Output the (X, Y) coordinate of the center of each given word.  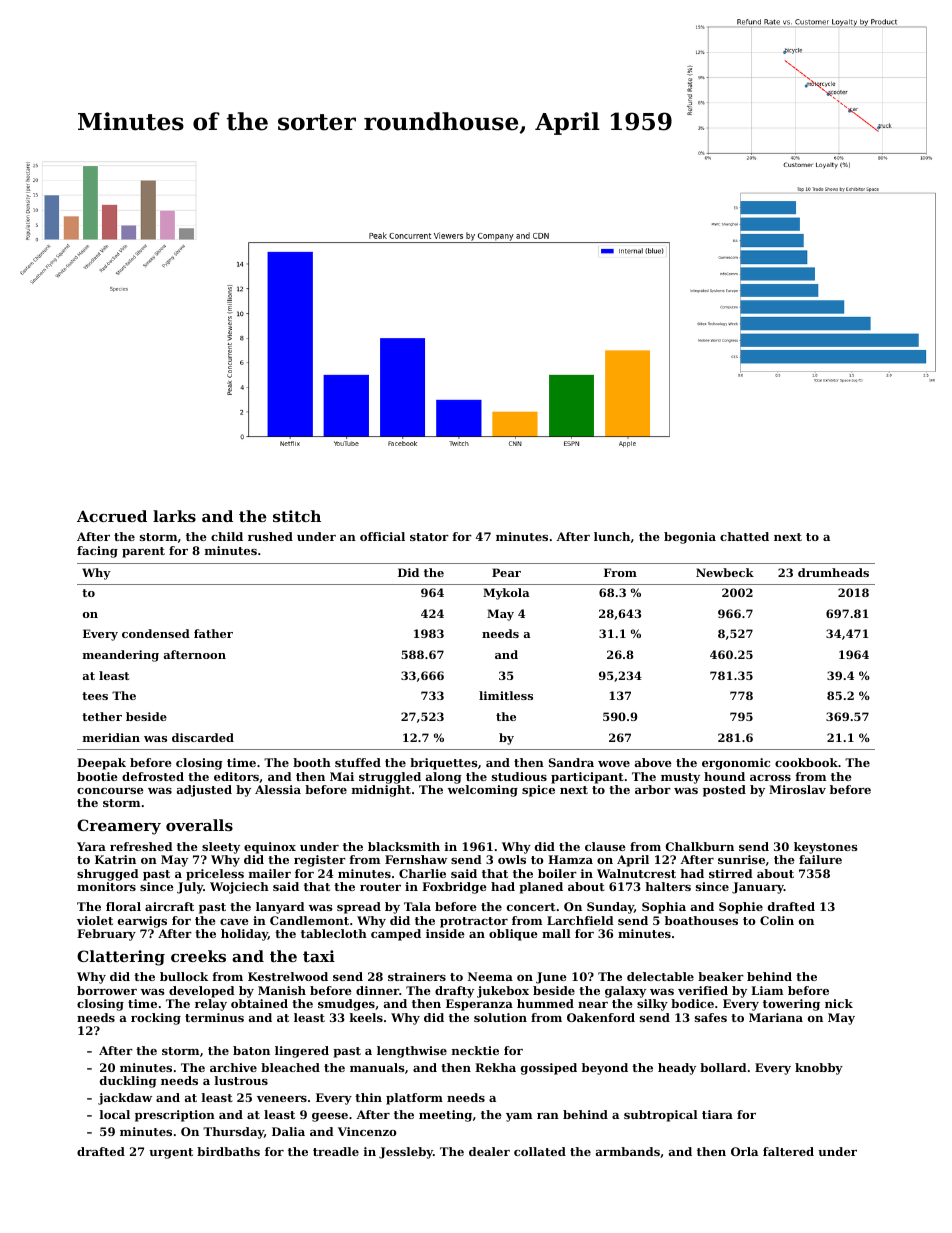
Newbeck (725, 572)
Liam (767, 990)
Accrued (112, 516)
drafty (454, 992)
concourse (110, 791)
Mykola (506, 594)
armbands (628, 1151)
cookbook (806, 762)
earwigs (142, 922)
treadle (336, 1151)
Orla (744, 1151)
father (213, 633)
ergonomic (736, 764)
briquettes (444, 764)
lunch (612, 536)
